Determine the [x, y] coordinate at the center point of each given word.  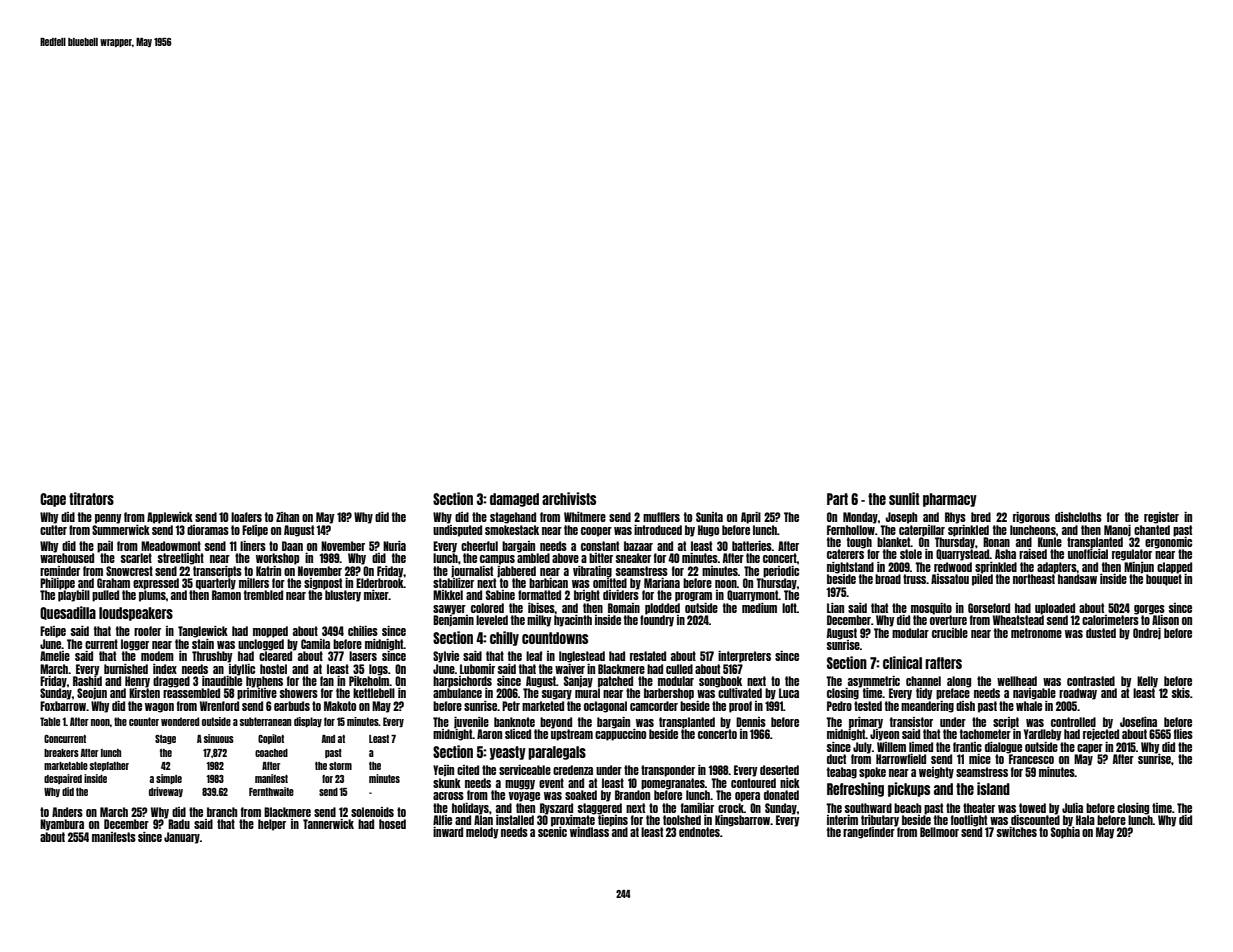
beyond [556, 723]
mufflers [661, 517]
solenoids [372, 812]
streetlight [181, 559]
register [1161, 518]
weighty [936, 773]
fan [327, 681]
